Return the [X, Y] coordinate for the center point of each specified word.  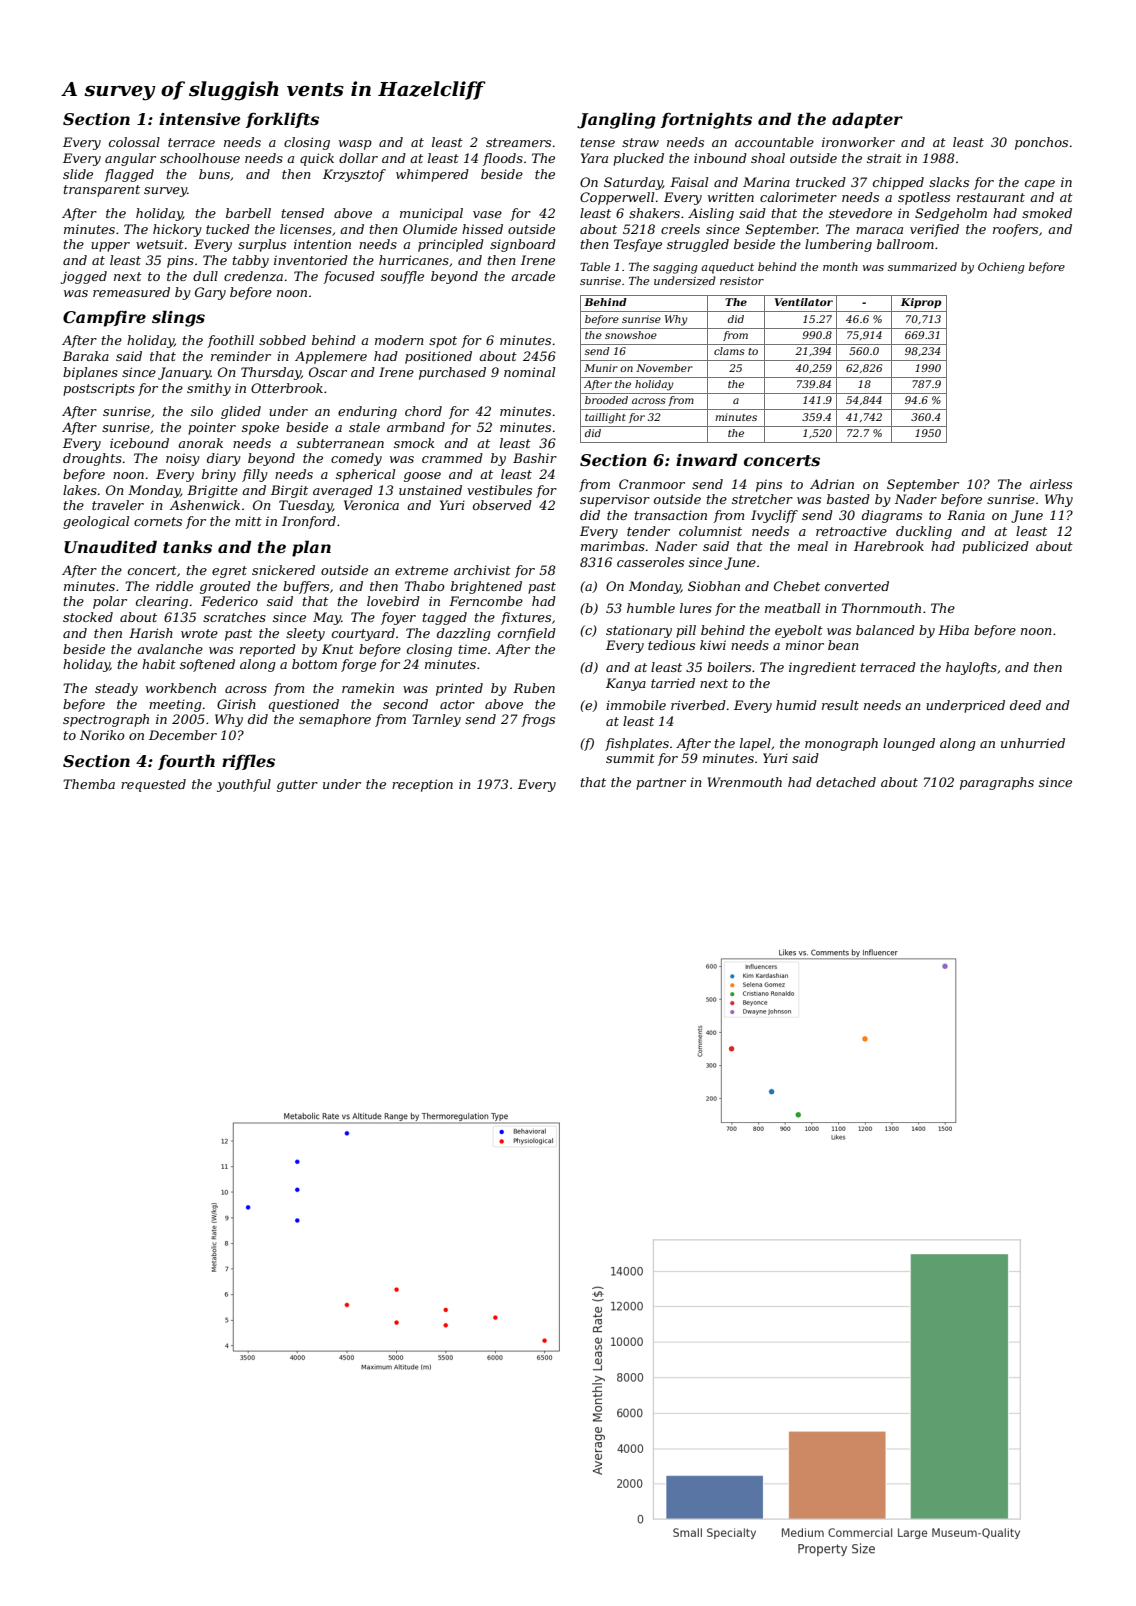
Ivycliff [774, 516]
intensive [200, 119]
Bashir [535, 458]
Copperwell [617, 198]
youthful [244, 785]
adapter [867, 120]
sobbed [282, 340]
